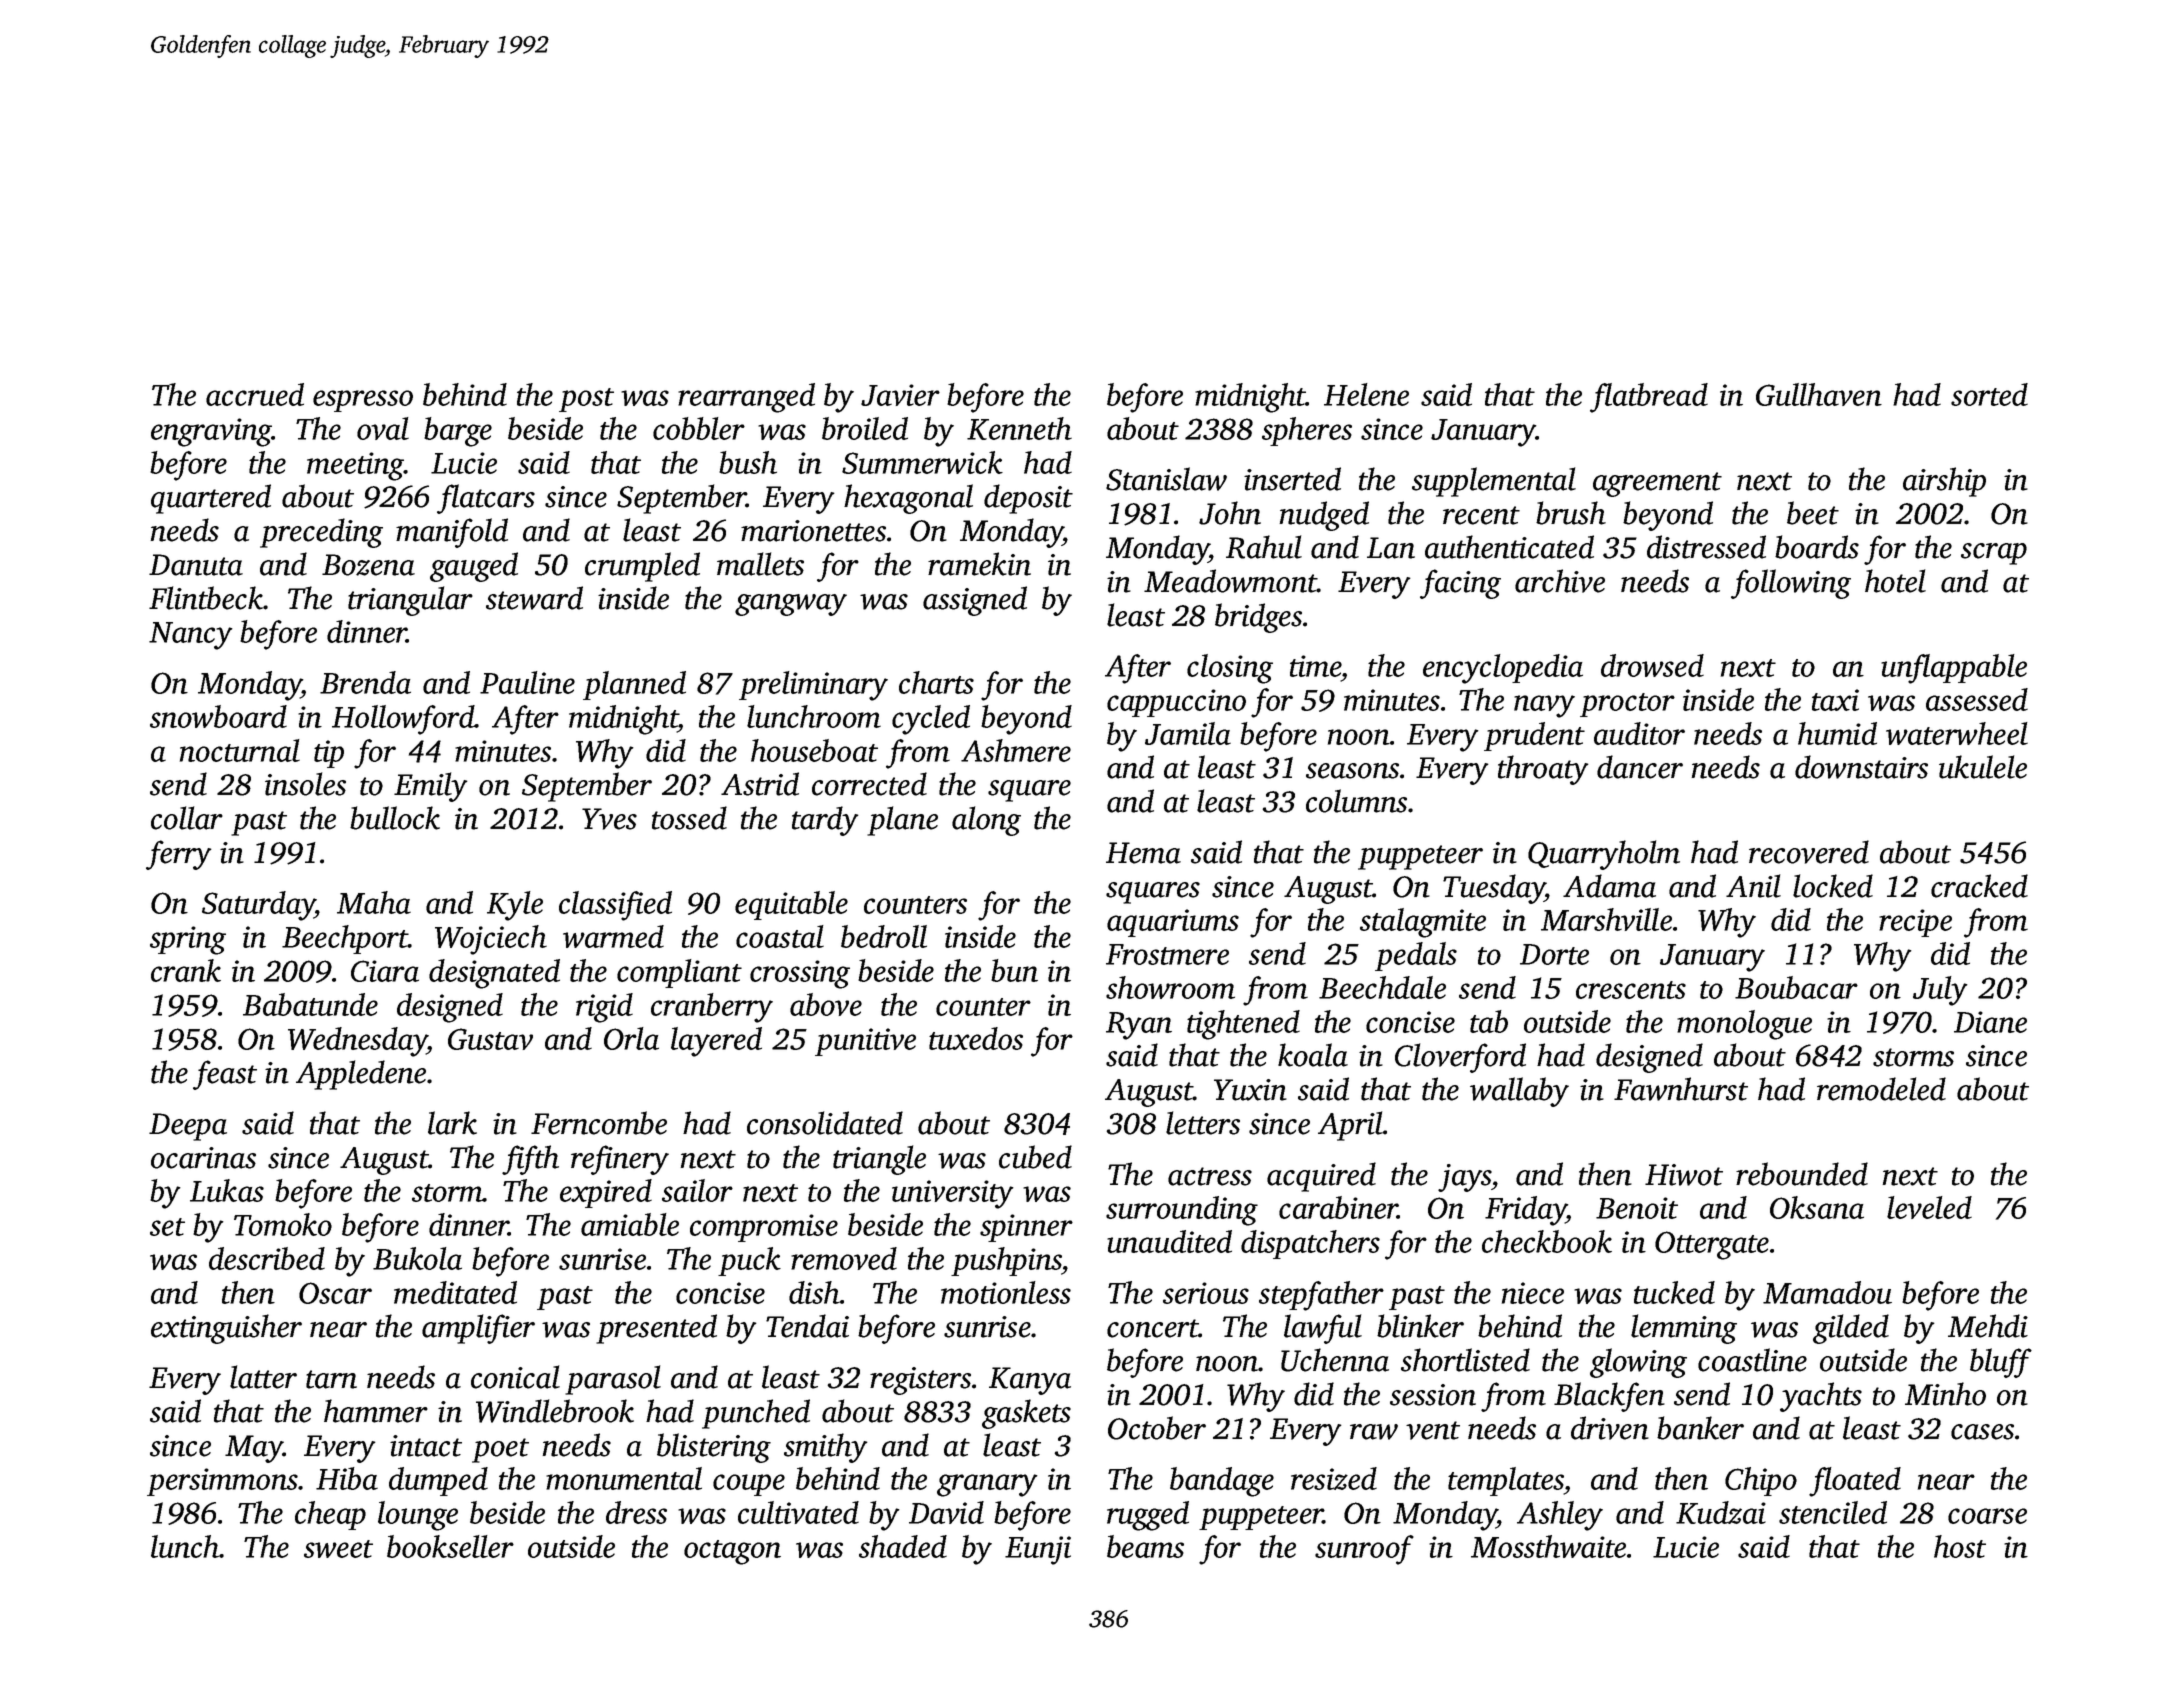 Image resolution: width=2178 pixels, height=1683 pixels. I want to click on Brenda, so click(365, 682).
